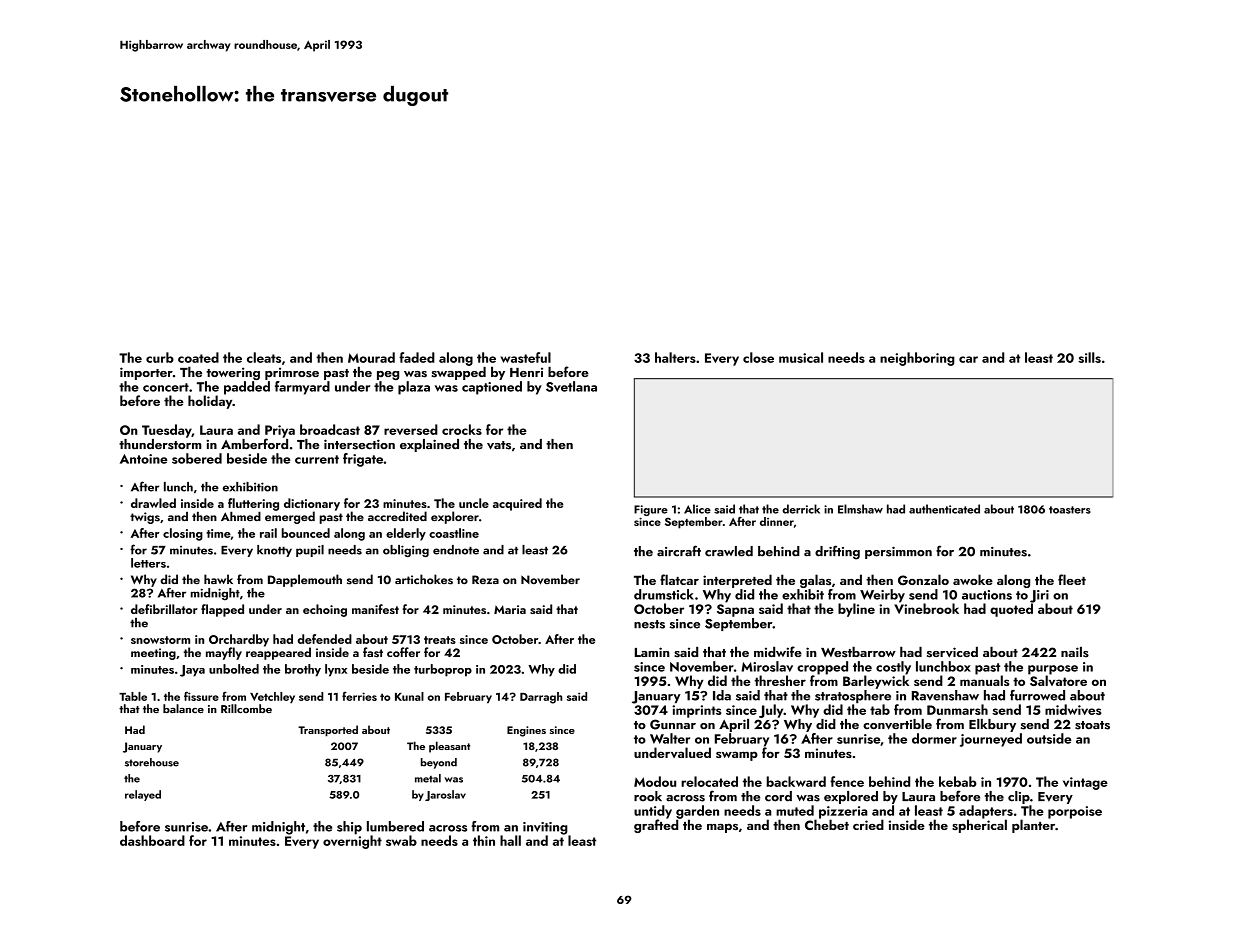  Describe the element at coordinates (352, 842) in the screenshot. I see `overnight` at that location.
